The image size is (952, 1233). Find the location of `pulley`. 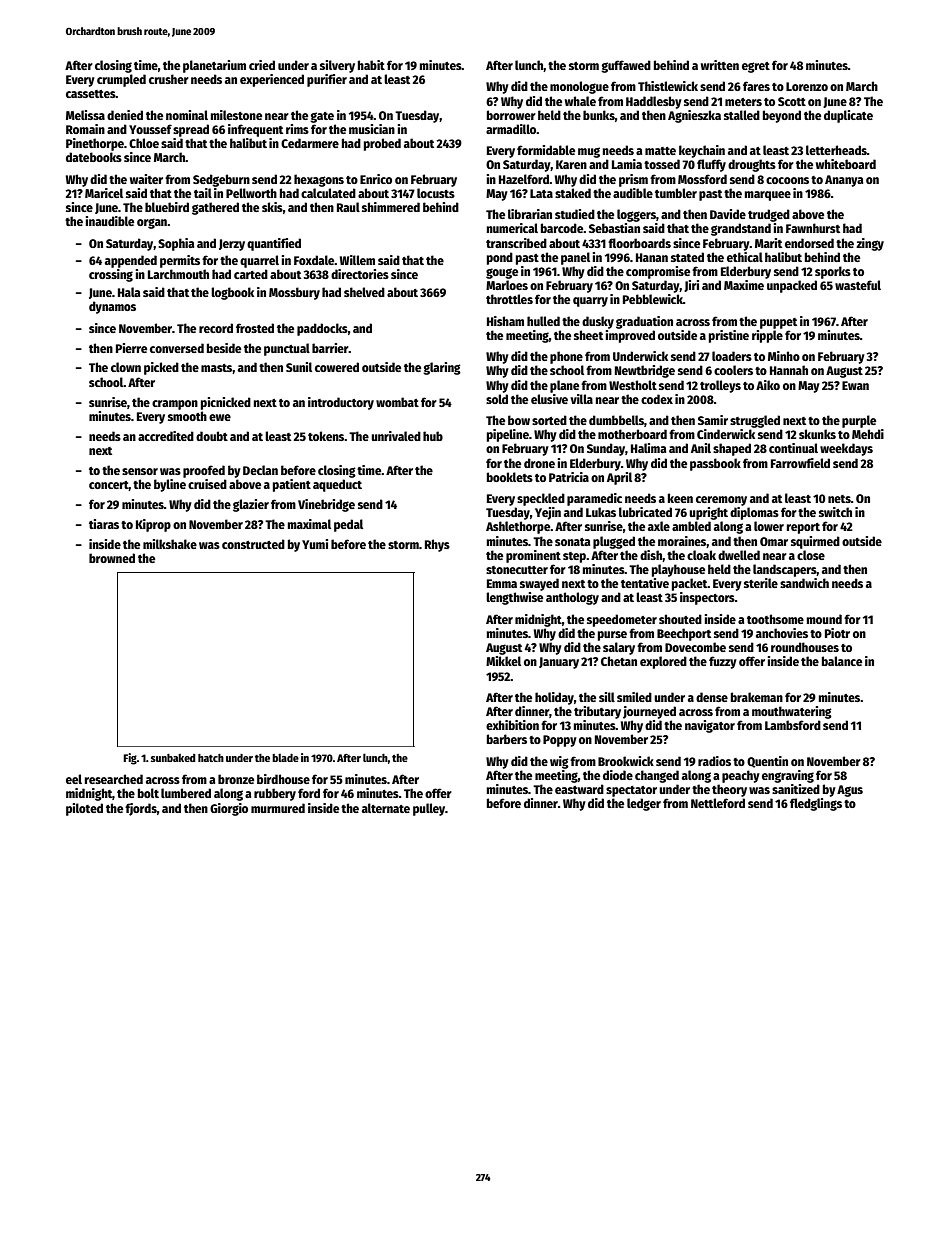

pulley is located at coordinates (429, 809).
